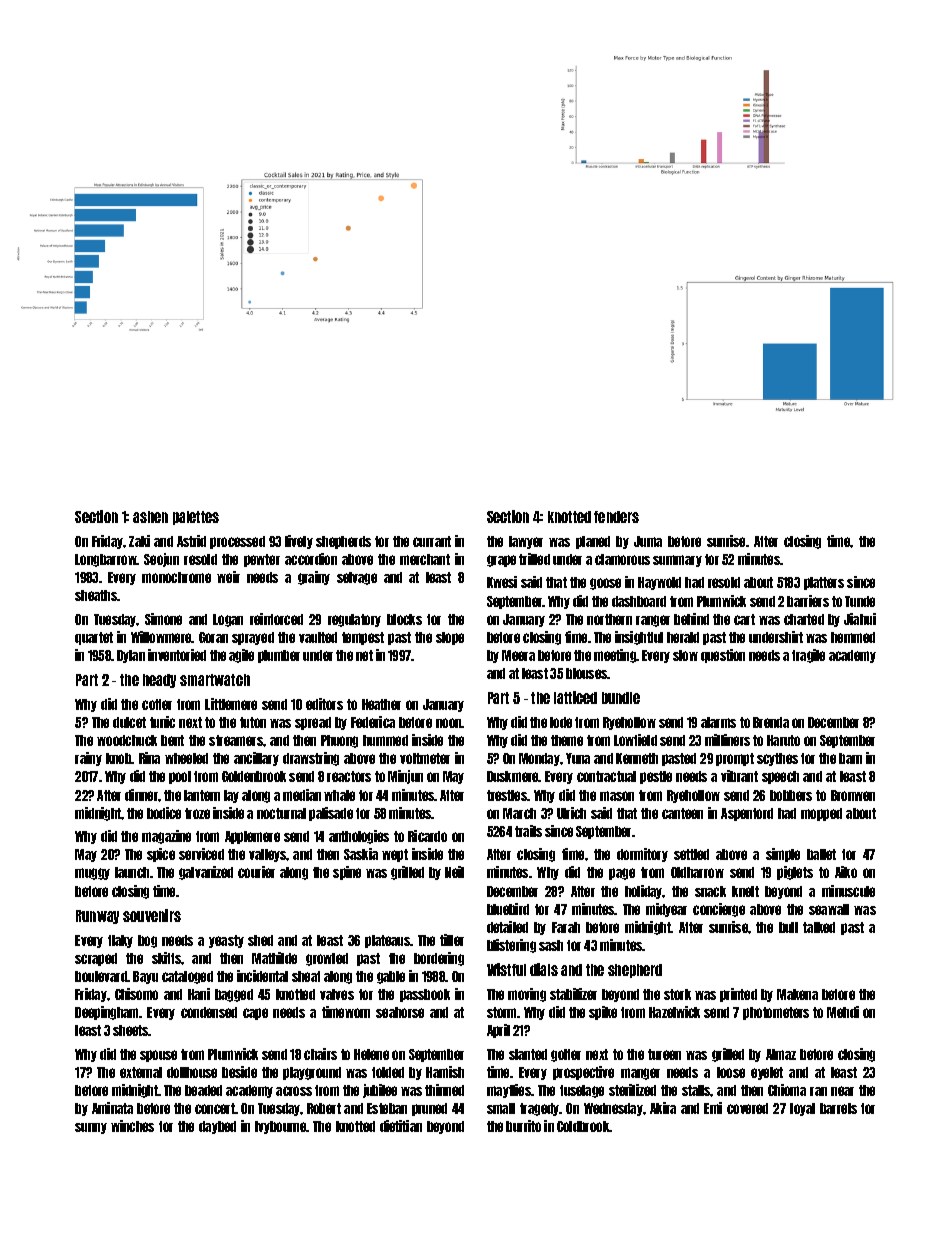  I want to click on fenders, so click(616, 517).
